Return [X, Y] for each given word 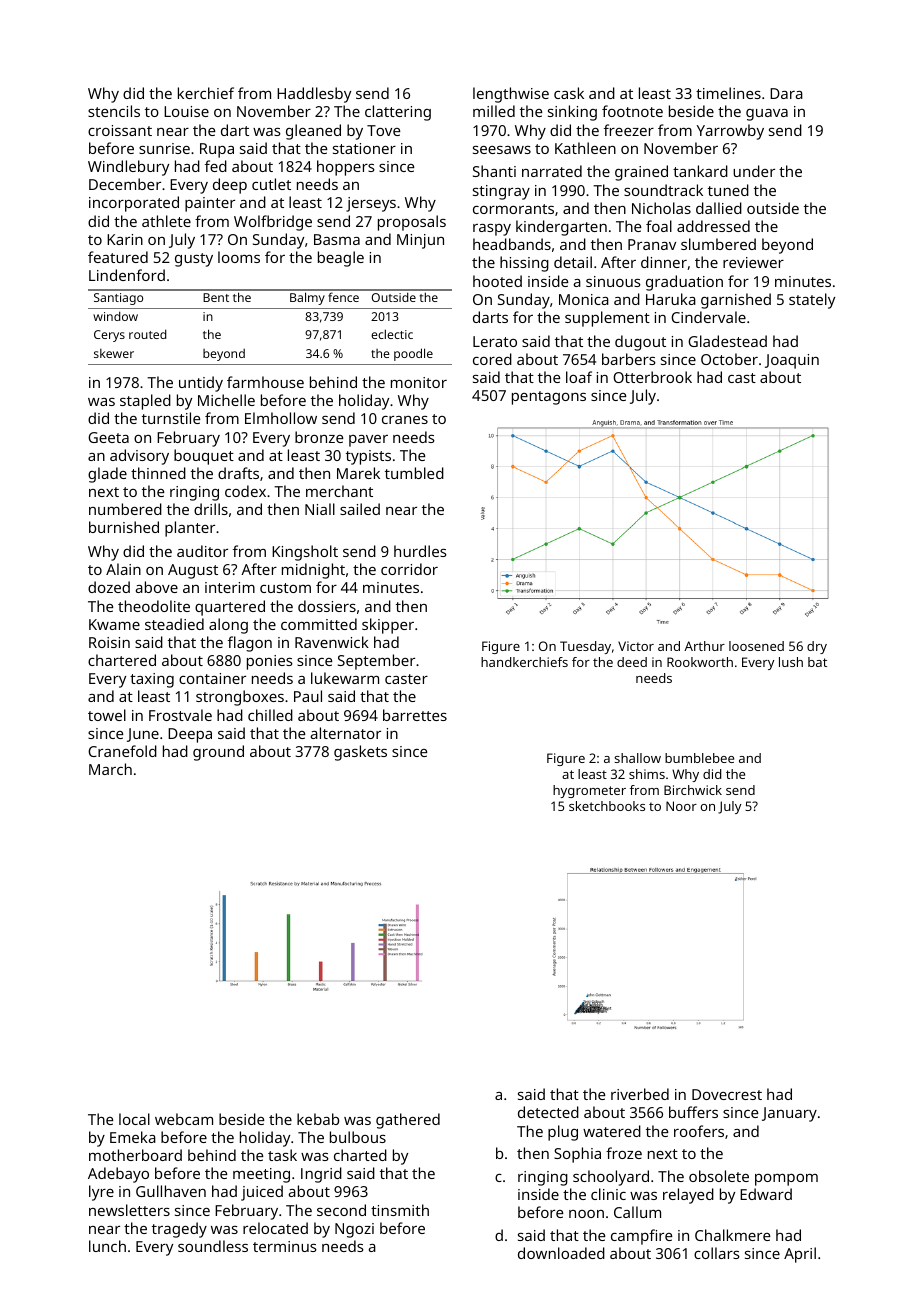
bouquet [204, 457]
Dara [786, 93]
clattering [398, 113]
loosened [756, 646]
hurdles [420, 551]
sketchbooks [607, 806]
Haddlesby [314, 95]
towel [107, 715]
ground [218, 753]
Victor [636, 646]
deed [632, 662]
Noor [681, 806]
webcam [184, 1119]
